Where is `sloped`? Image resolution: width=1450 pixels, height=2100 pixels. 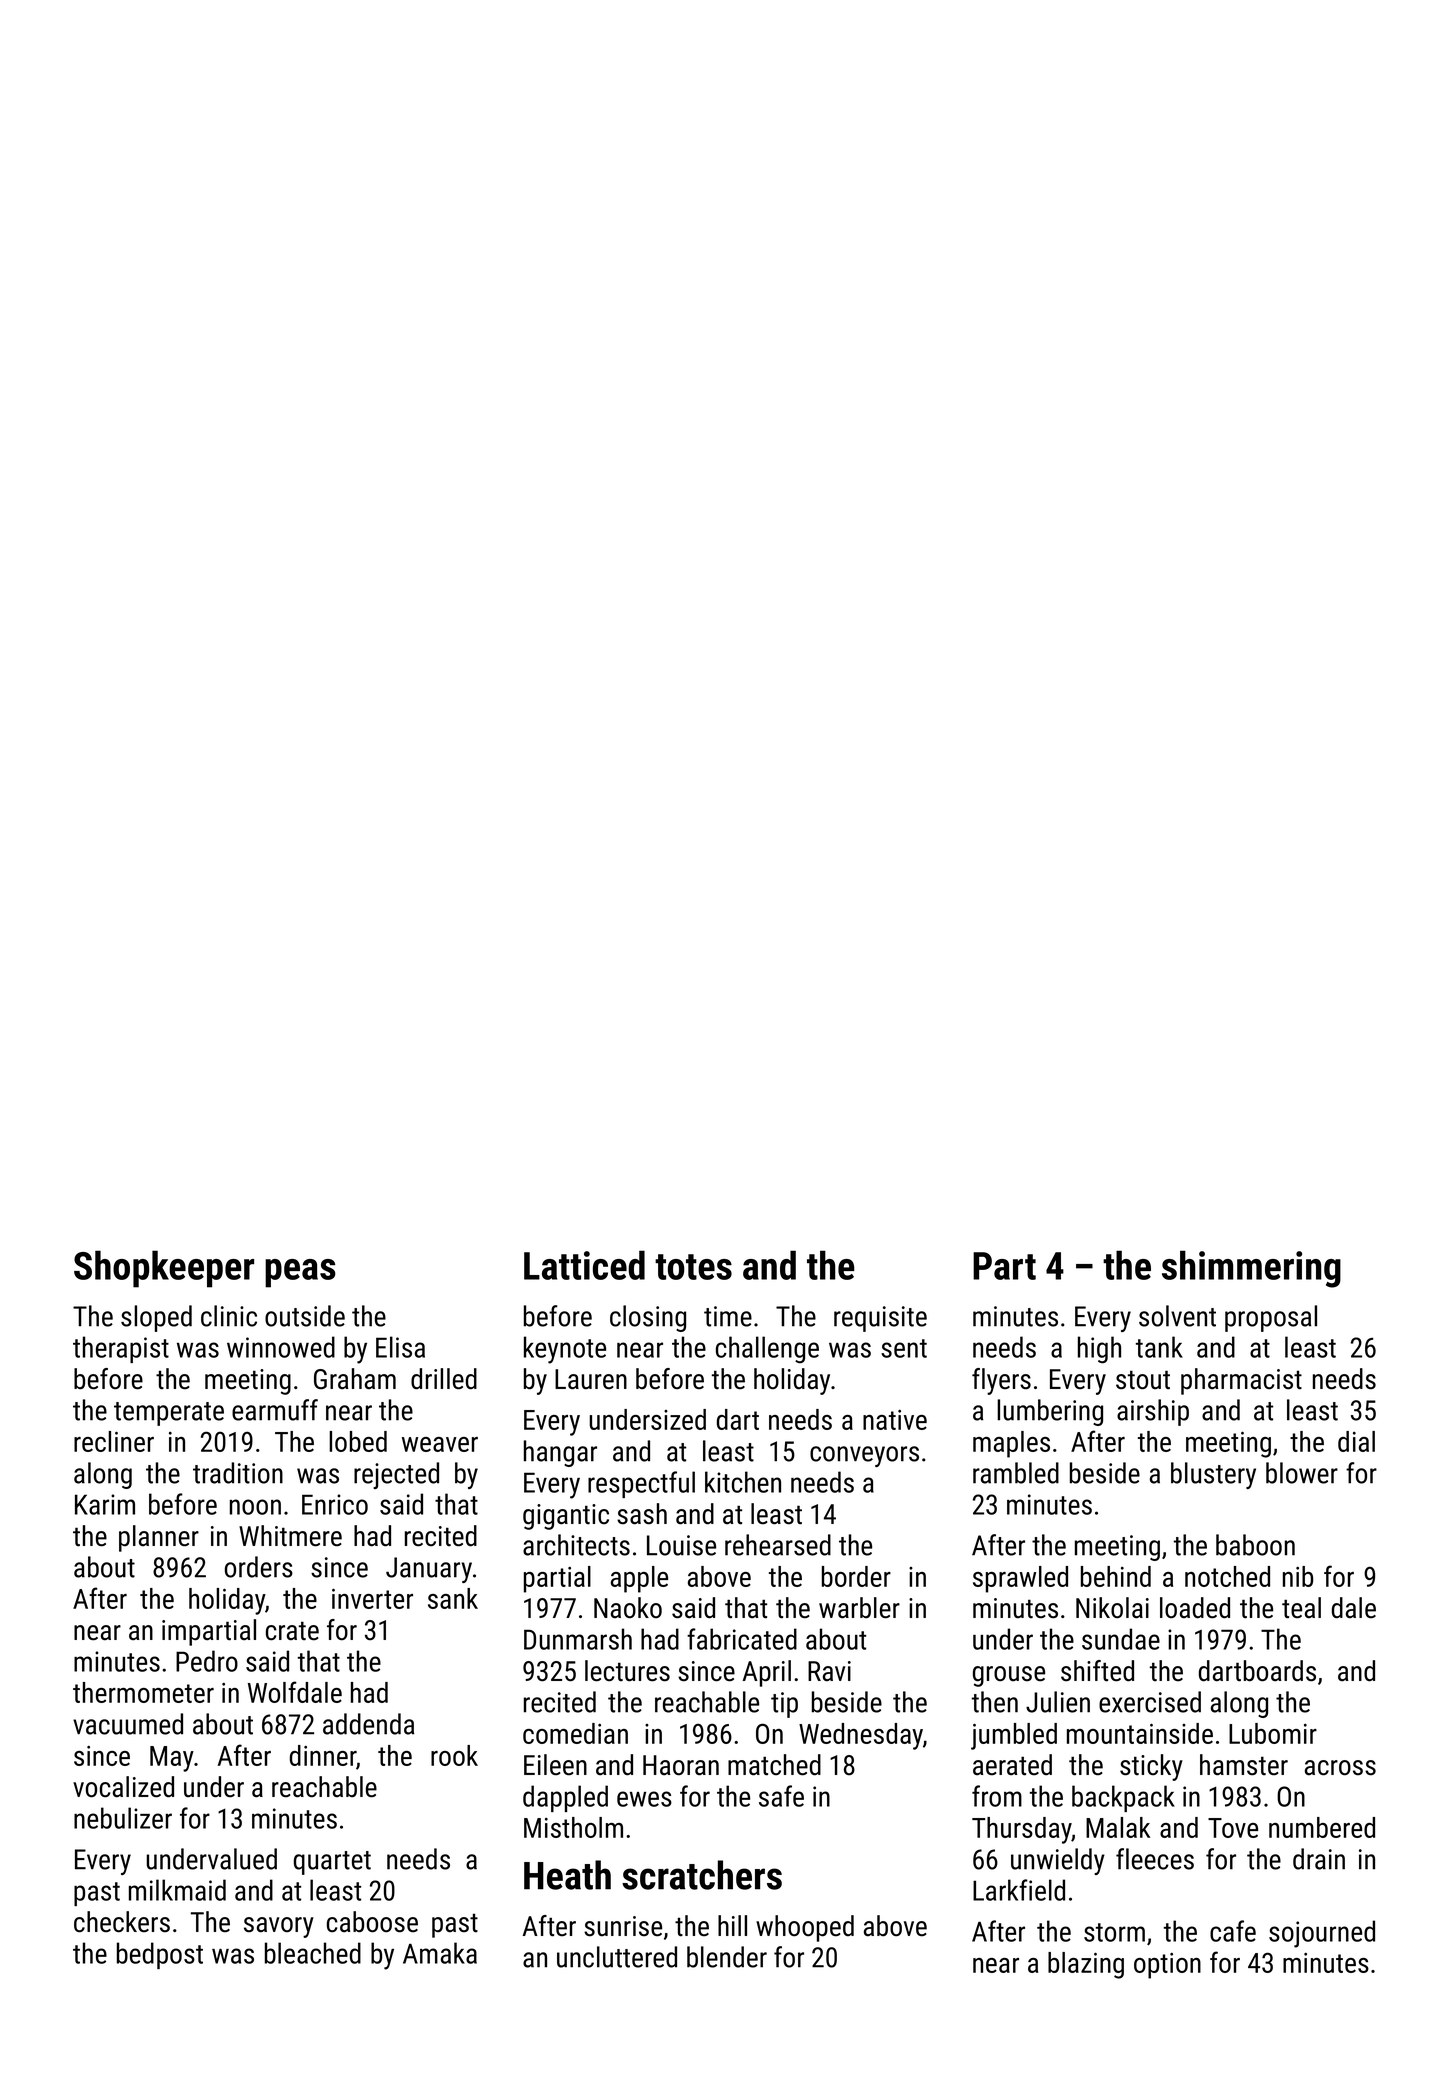
sloped is located at coordinates (156, 1318).
